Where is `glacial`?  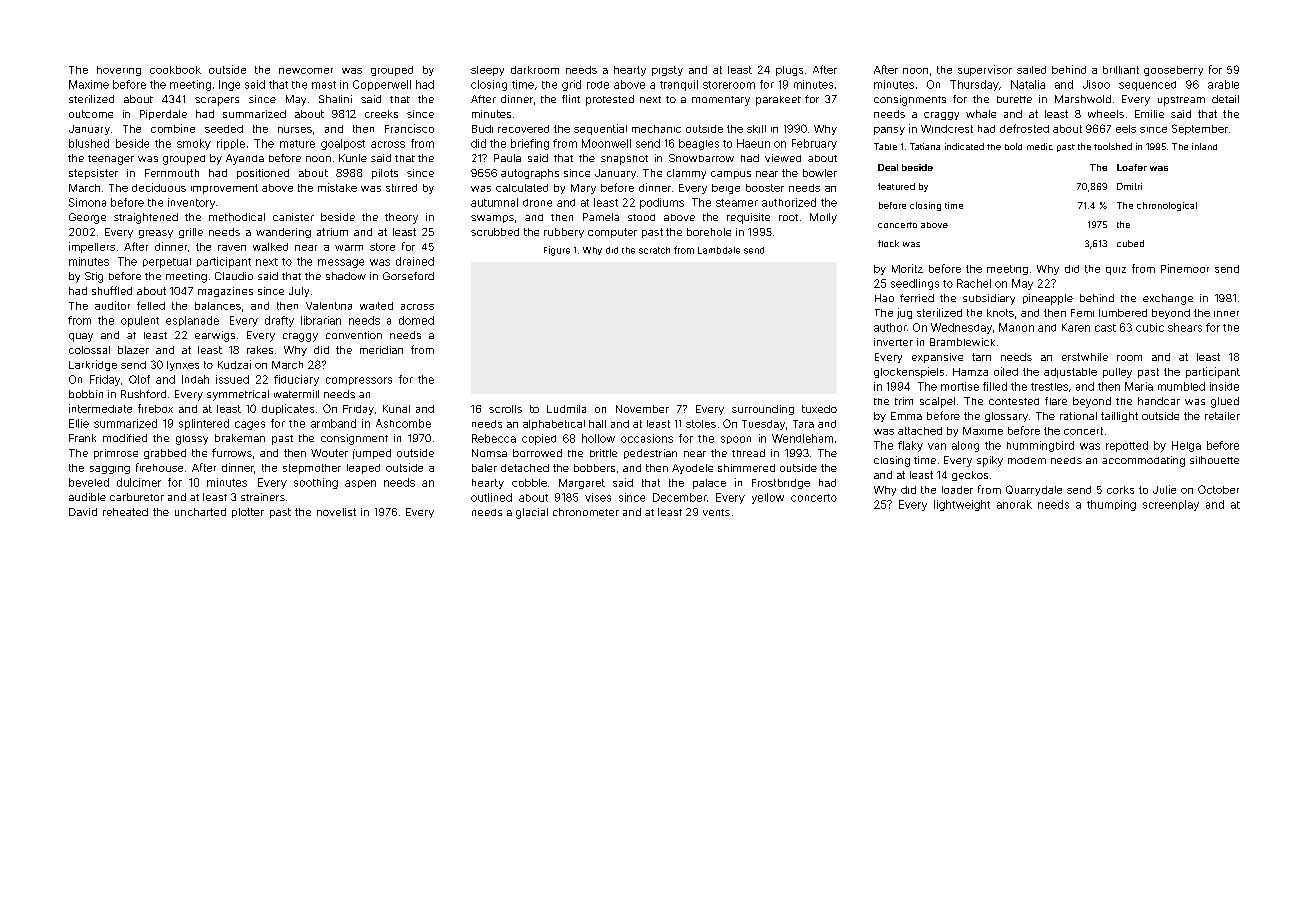 glacial is located at coordinates (532, 513).
